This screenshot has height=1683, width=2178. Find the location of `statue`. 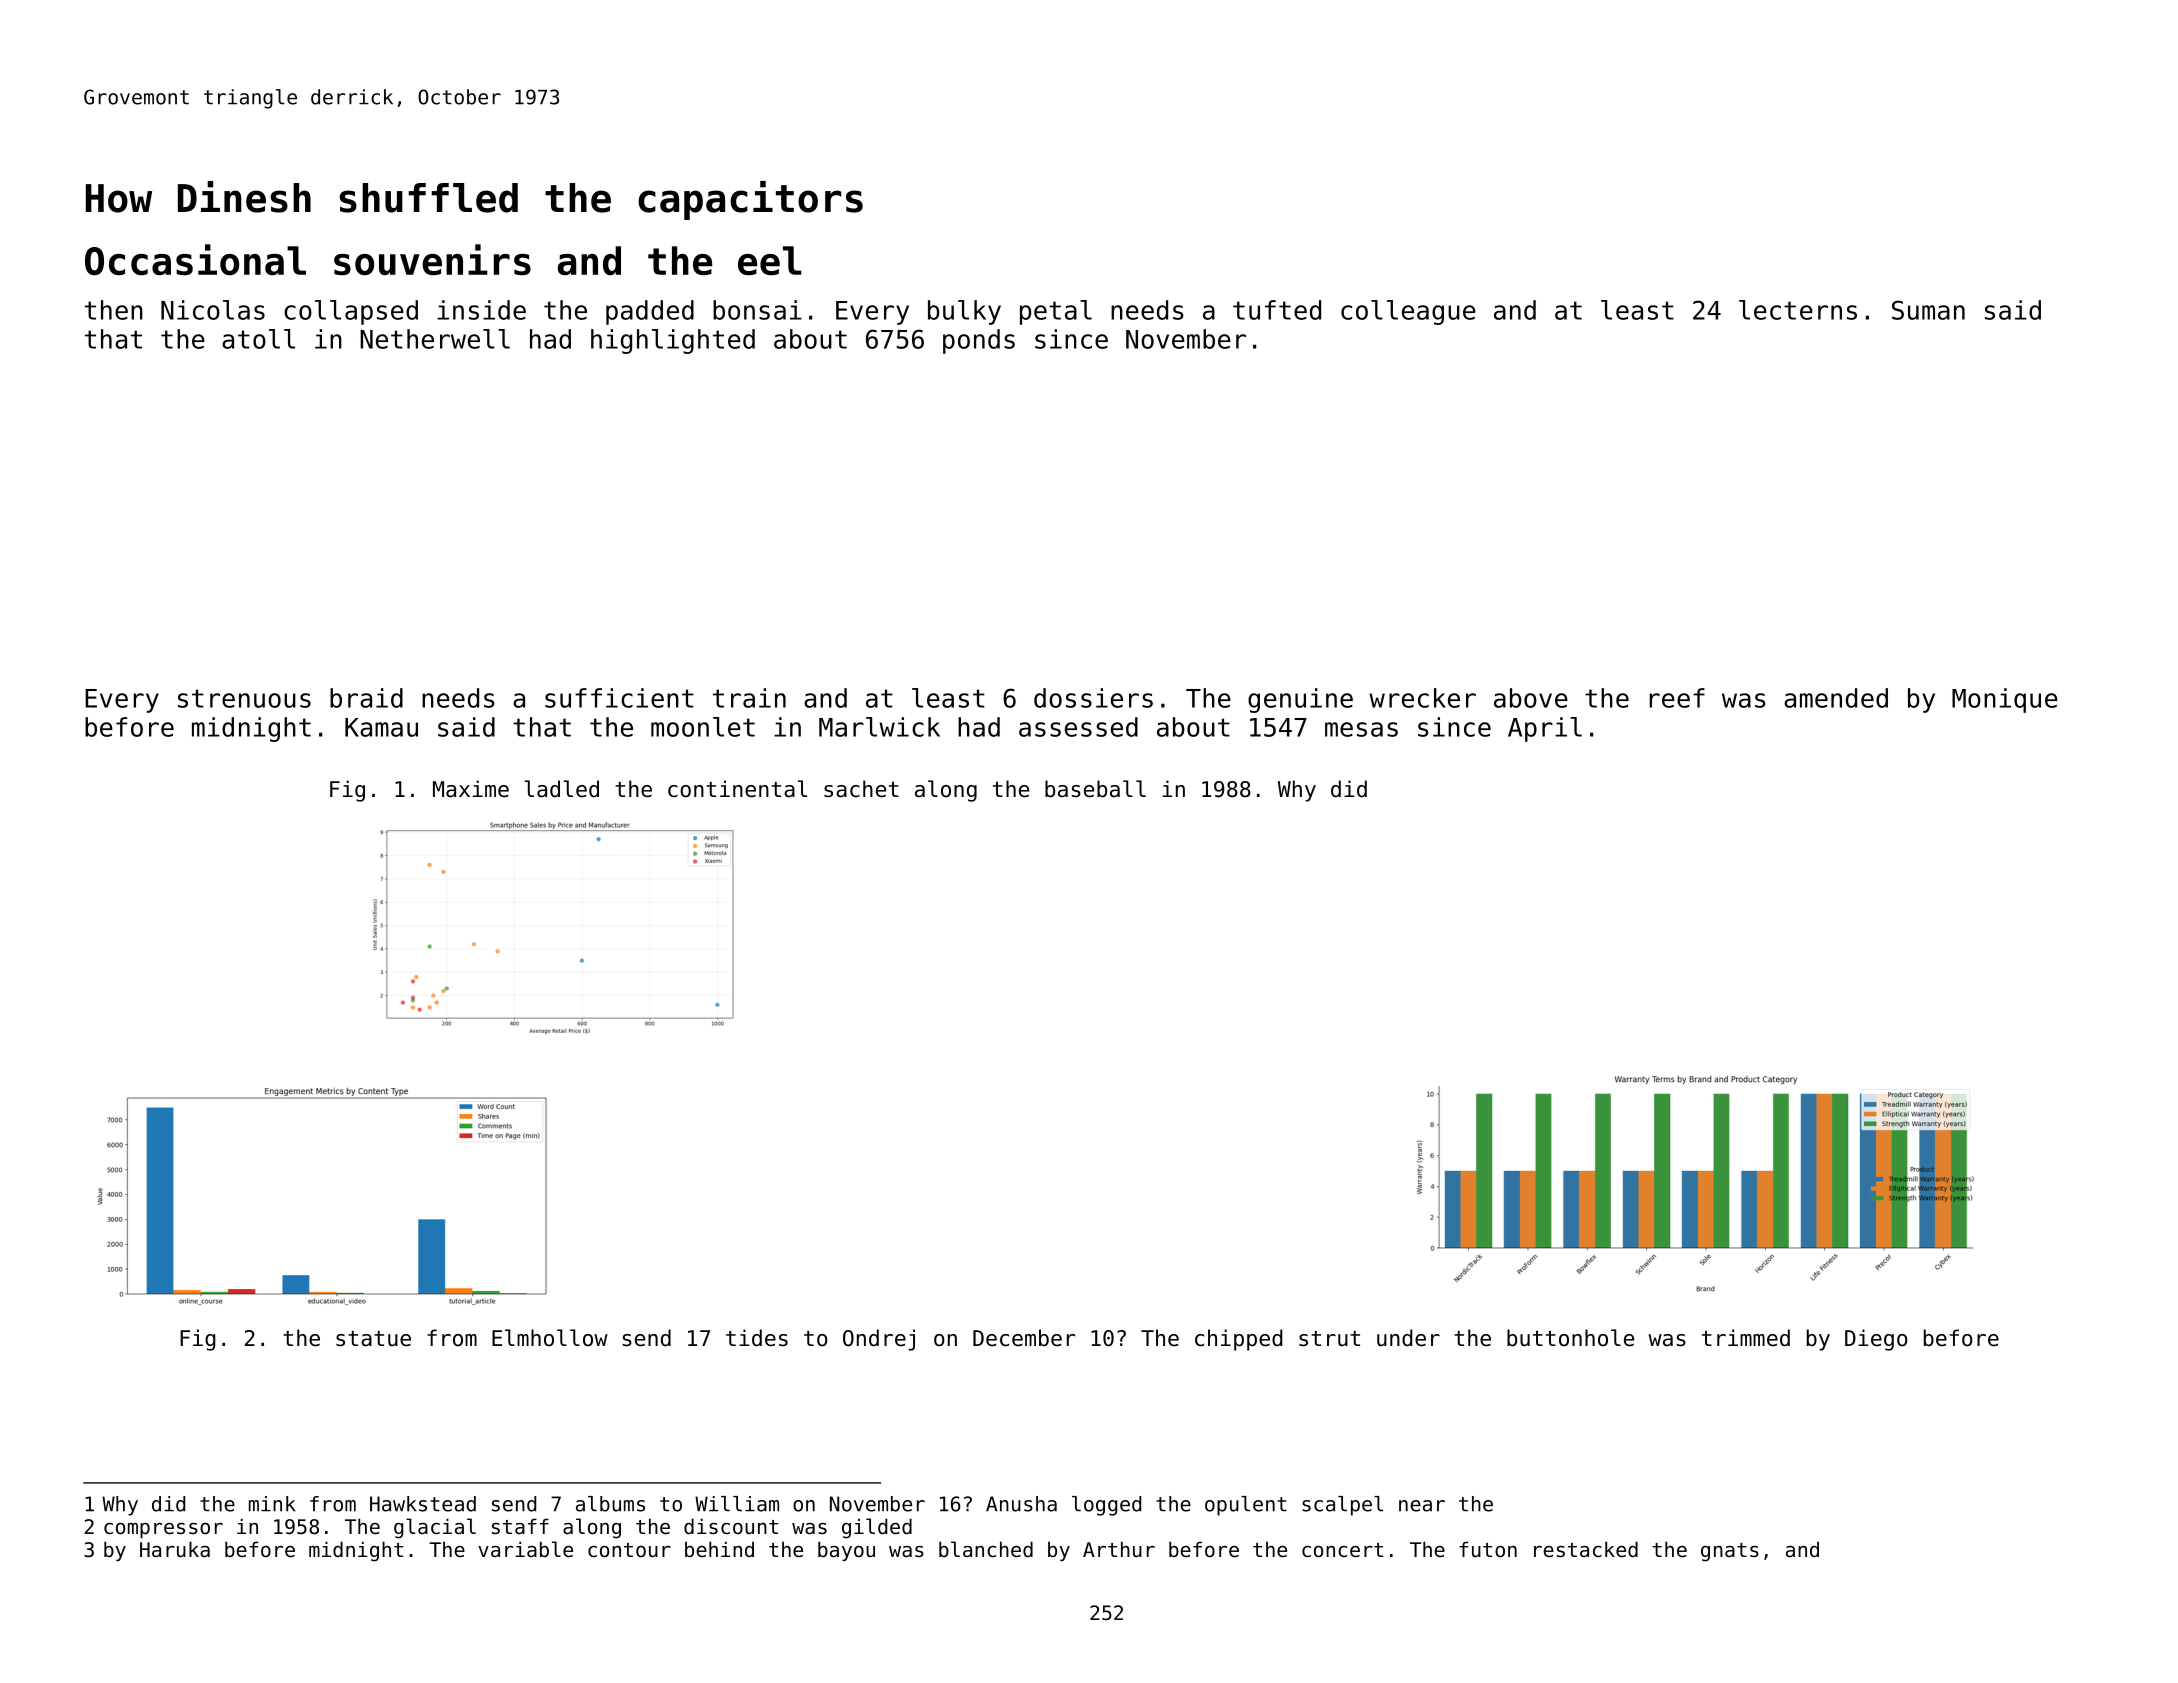

statue is located at coordinates (373, 1339).
